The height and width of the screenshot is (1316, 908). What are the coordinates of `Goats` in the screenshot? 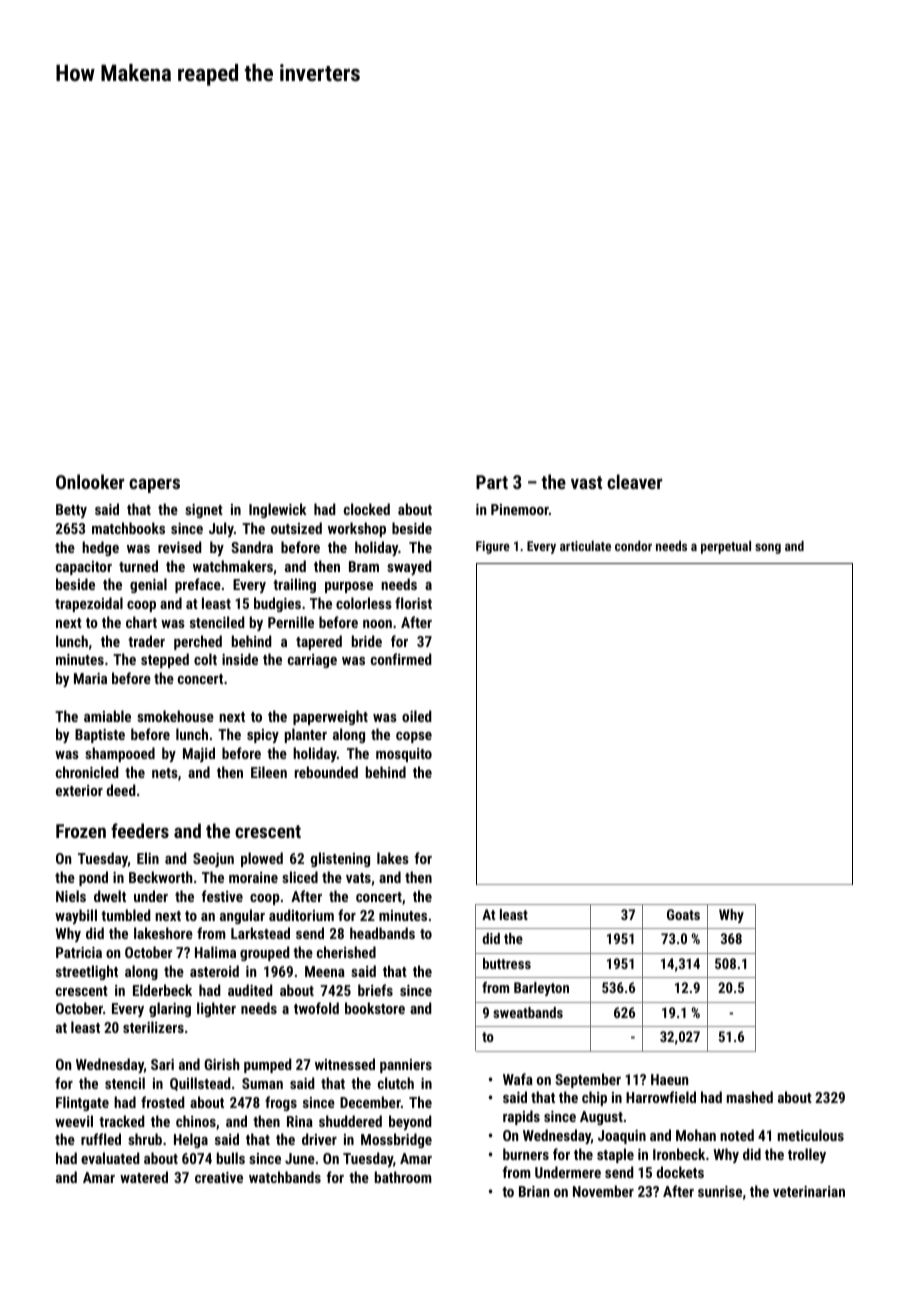 It's located at (683, 914).
